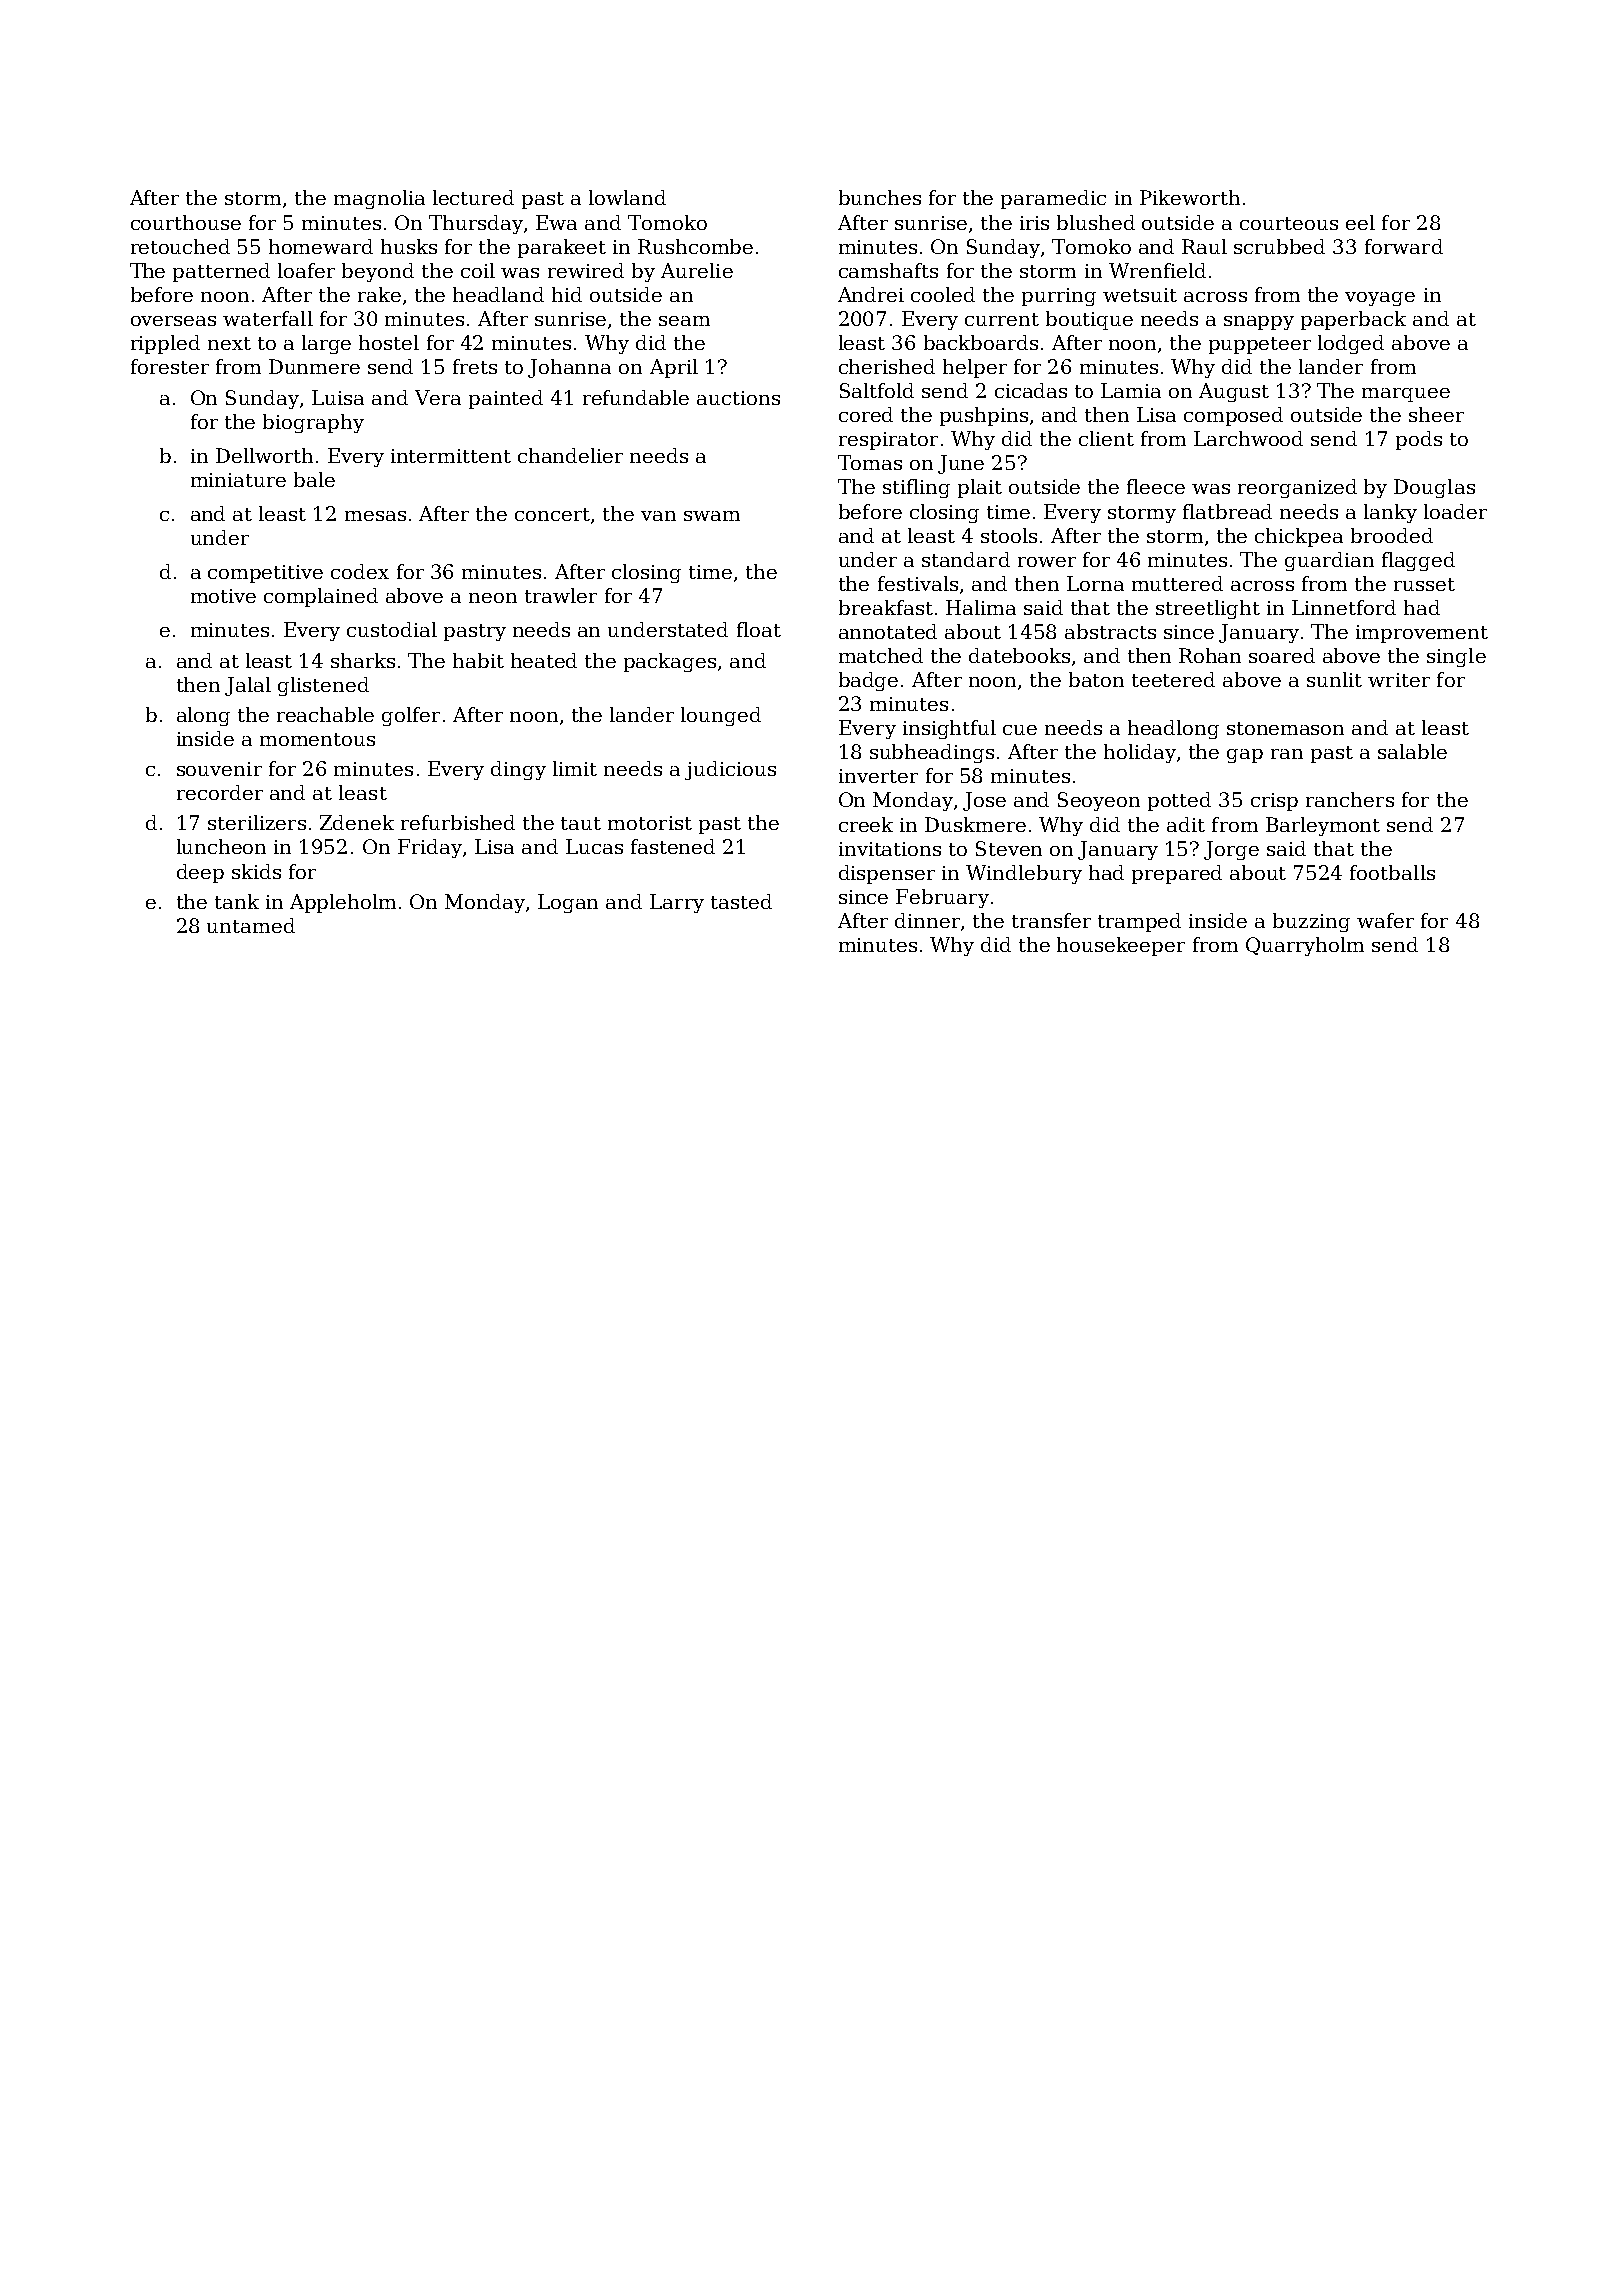 The height and width of the screenshot is (2292, 1620). I want to click on guardian, so click(1329, 561).
